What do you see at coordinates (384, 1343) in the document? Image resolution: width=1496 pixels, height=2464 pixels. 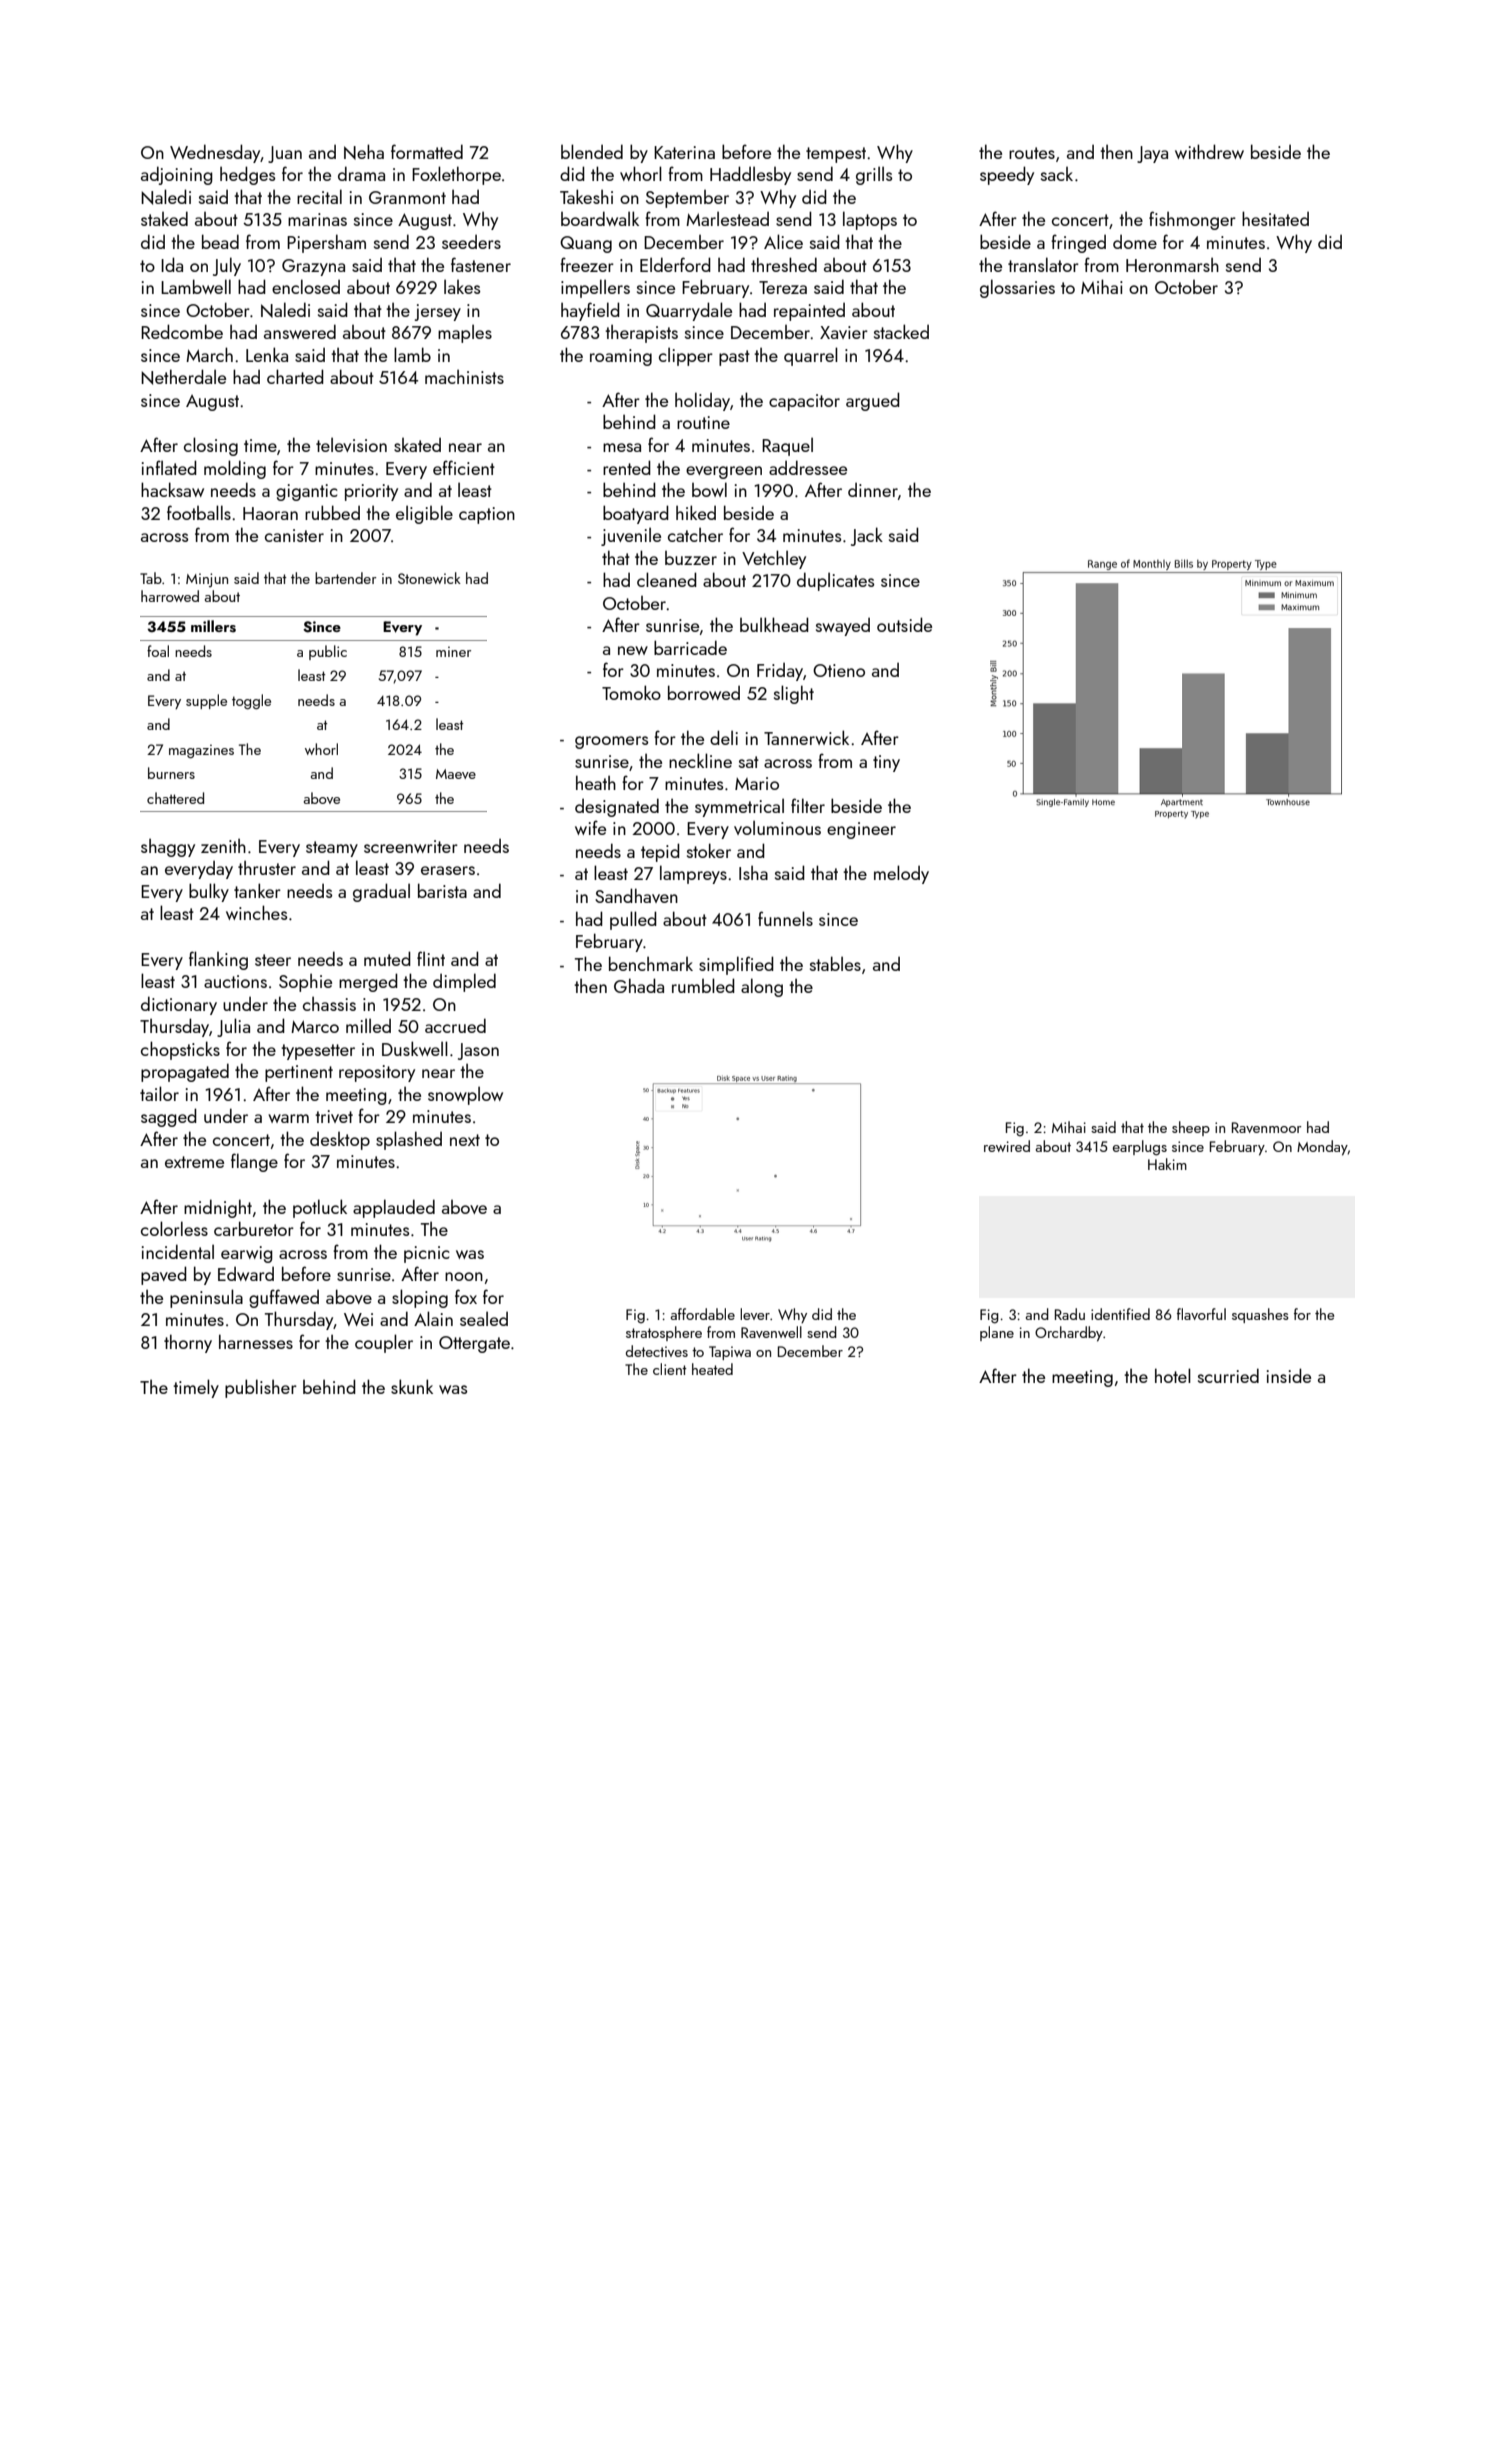 I see `coupler` at bounding box center [384, 1343].
